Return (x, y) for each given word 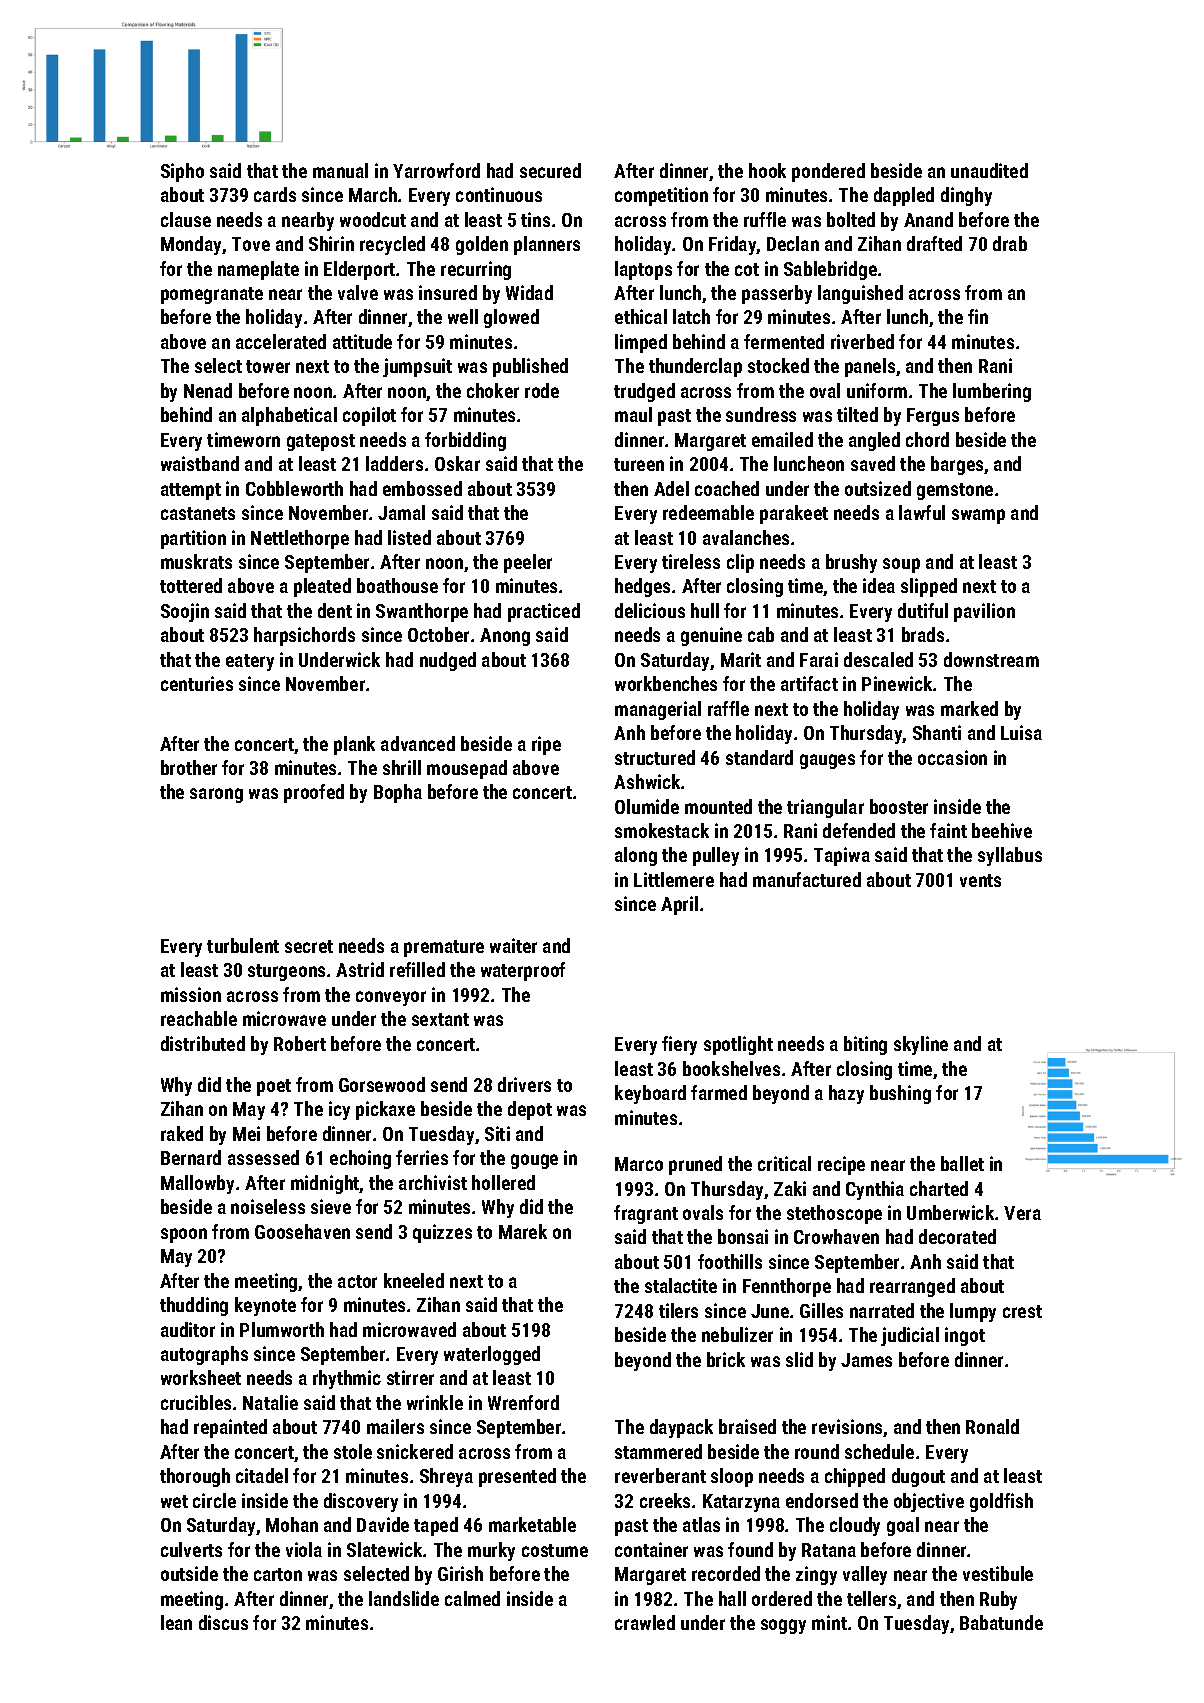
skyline (921, 1045)
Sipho (182, 172)
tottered (191, 585)
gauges (827, 761)
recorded (726, 1573)
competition (661, 196)
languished (860, 294)
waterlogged (492, 1355)
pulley (716, 856)
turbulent (243, 945)
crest (1022, 1311)
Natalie (270, 1402)
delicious (650, 610)
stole (353, 1451)
